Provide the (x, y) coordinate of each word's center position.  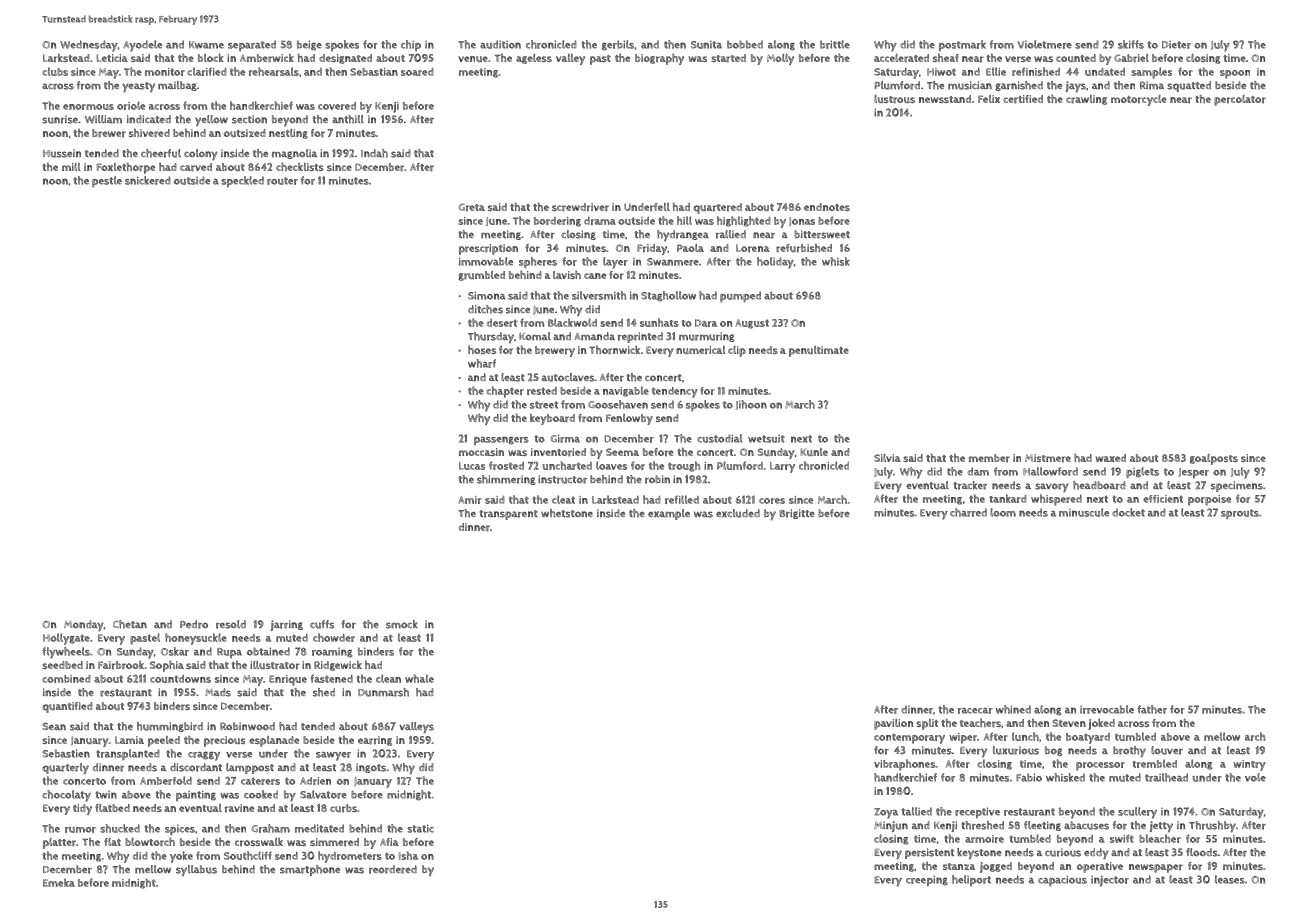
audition (500, 44)
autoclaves (568, 377)
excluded (738, 513)
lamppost (250, 768)
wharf (482, 363)
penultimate (819, 351)
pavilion (893, 724)
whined (1013, 709)
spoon (1235, 74)
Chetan (130, 624)
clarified (207, 71)
